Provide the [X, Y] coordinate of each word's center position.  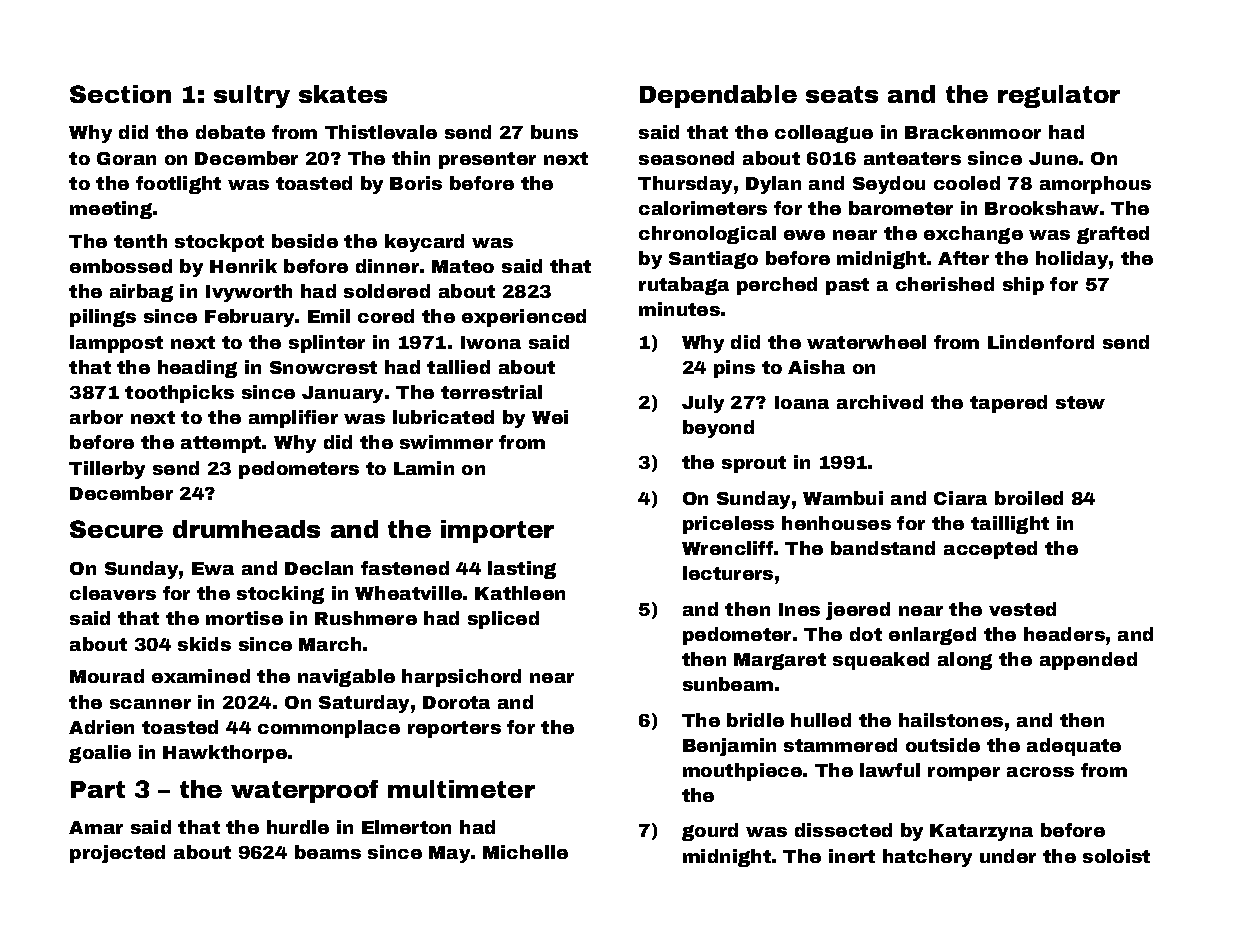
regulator [1059, 96]
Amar [96, 827]
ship [1023, 286]
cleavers [113, 593]
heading [197, 369]
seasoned [686, 158]
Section [120, 94]
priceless [728, 525]
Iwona [491, 342]
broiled [1029, 498]
